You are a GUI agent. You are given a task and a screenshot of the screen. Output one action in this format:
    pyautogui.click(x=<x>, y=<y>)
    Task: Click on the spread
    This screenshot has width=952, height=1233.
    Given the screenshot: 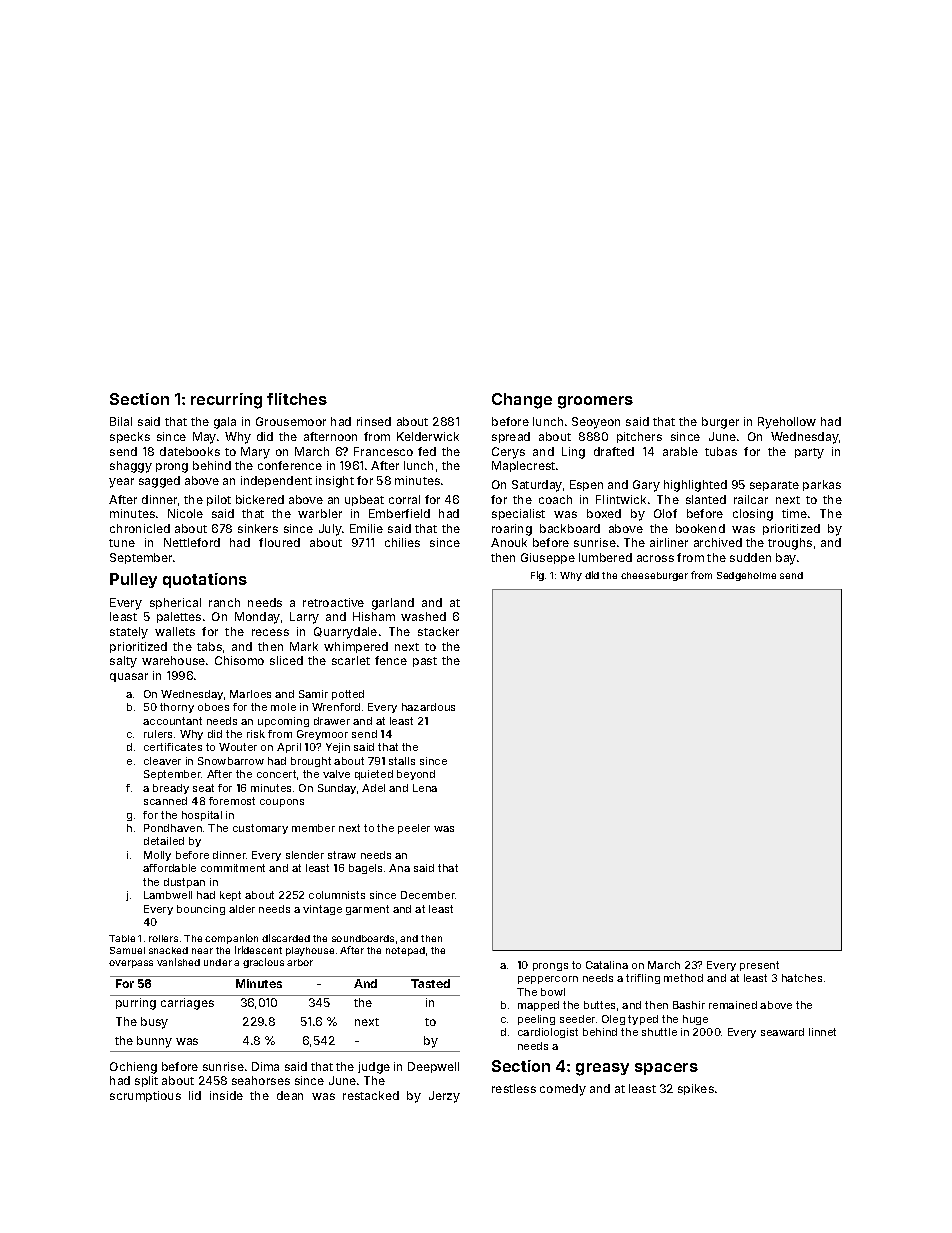 What is the action you would take?
    pyautogui.click(x=511, y=437)
